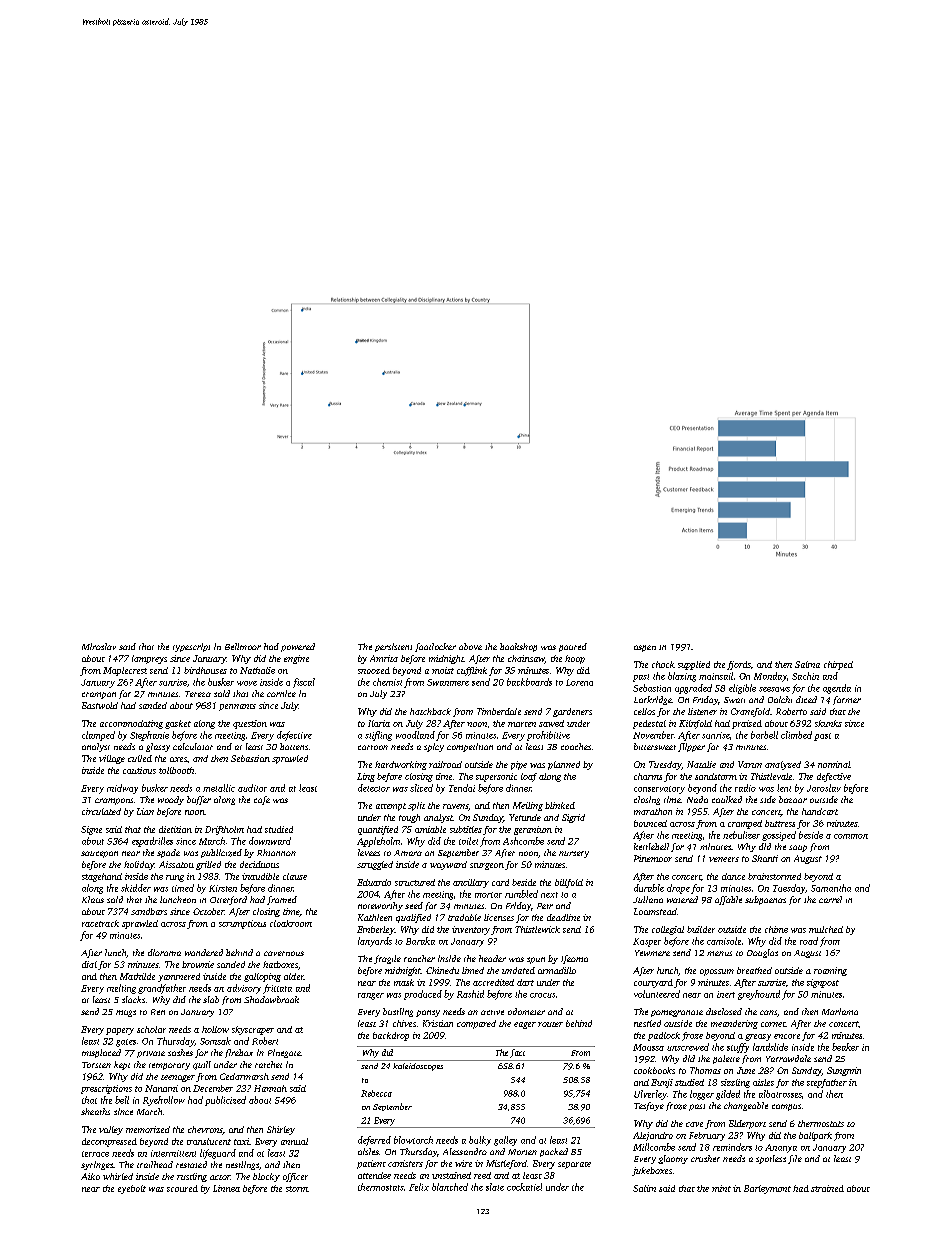 This document has width=952, height=1233. Describe the element at coordinates (191, 647) in the document. I see `typescript` at that location.
